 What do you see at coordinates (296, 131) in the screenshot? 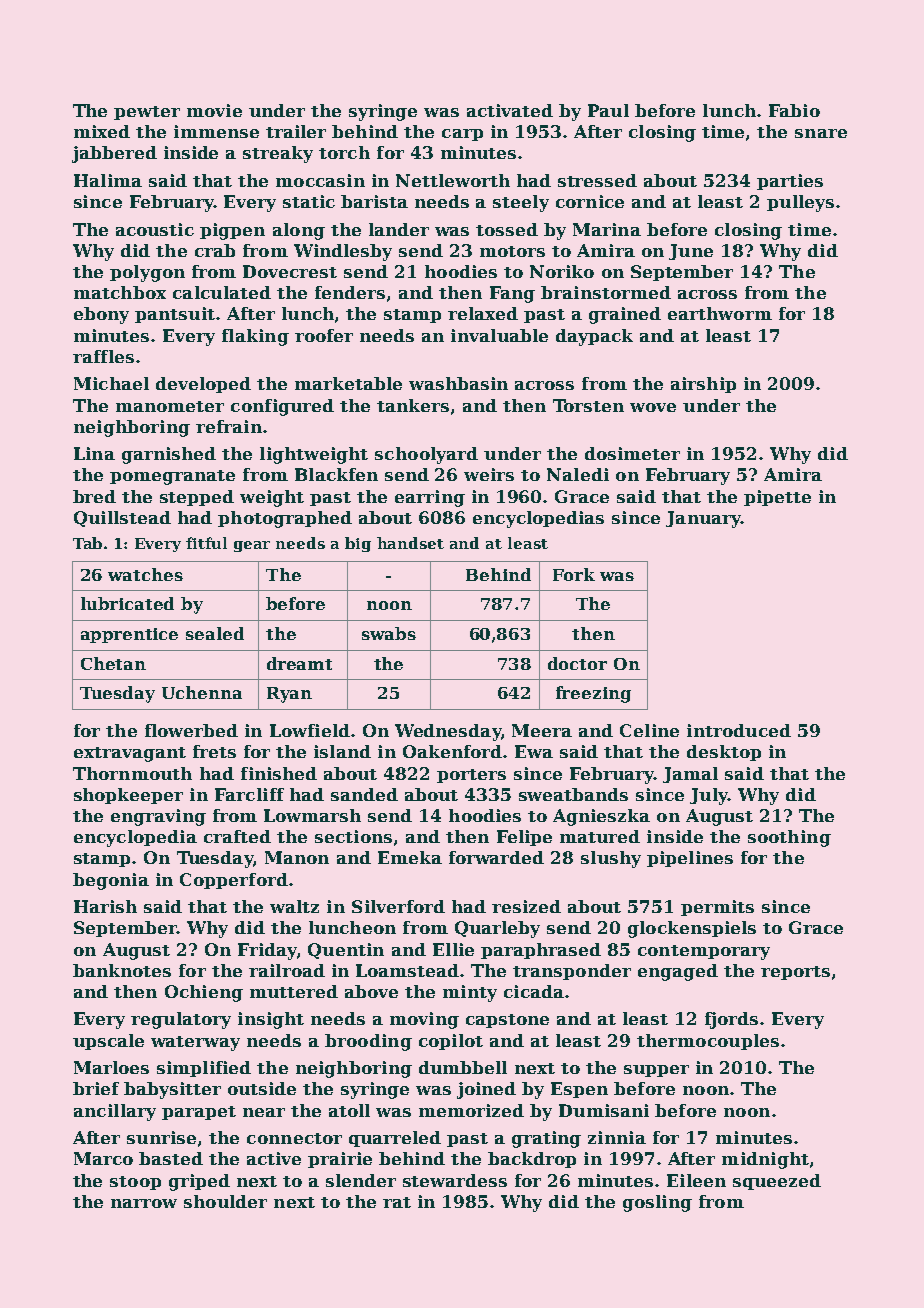
I see `trailer` at bounding box center [296, 131].
